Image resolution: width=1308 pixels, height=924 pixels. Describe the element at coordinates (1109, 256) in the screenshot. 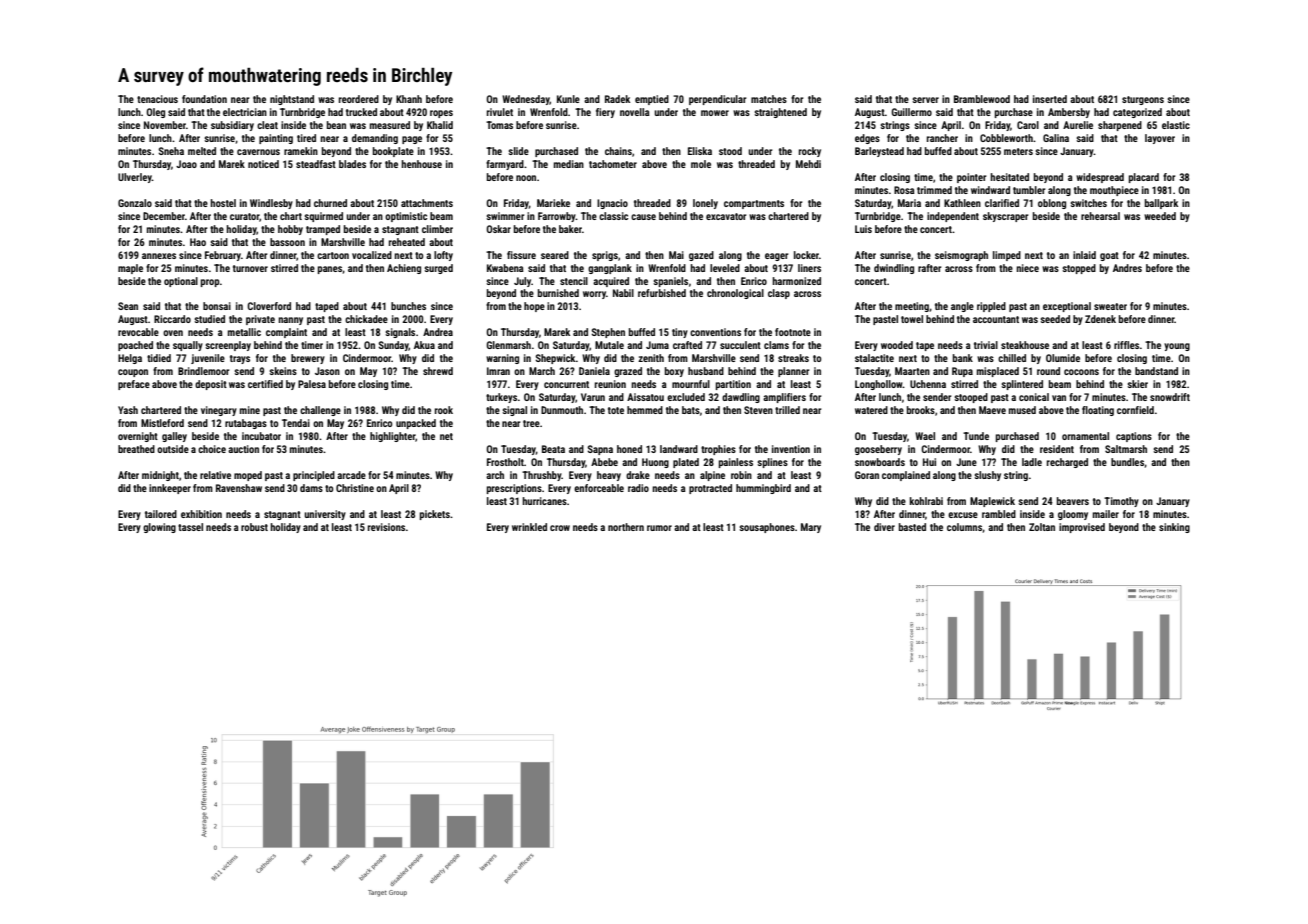

I see `goat` at that location.
